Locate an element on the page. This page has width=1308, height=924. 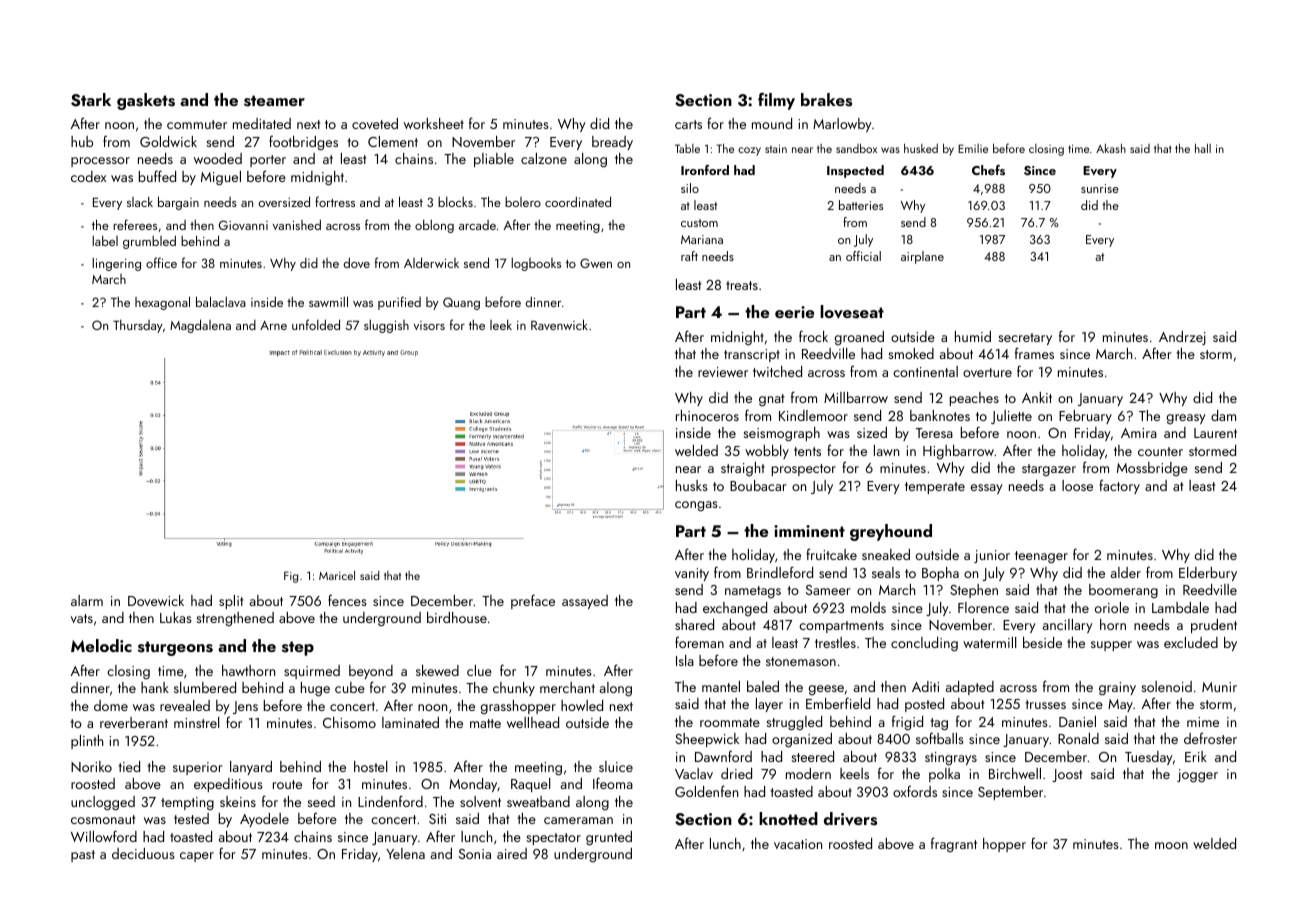
Maricel is located at coordinates (337, 575).
